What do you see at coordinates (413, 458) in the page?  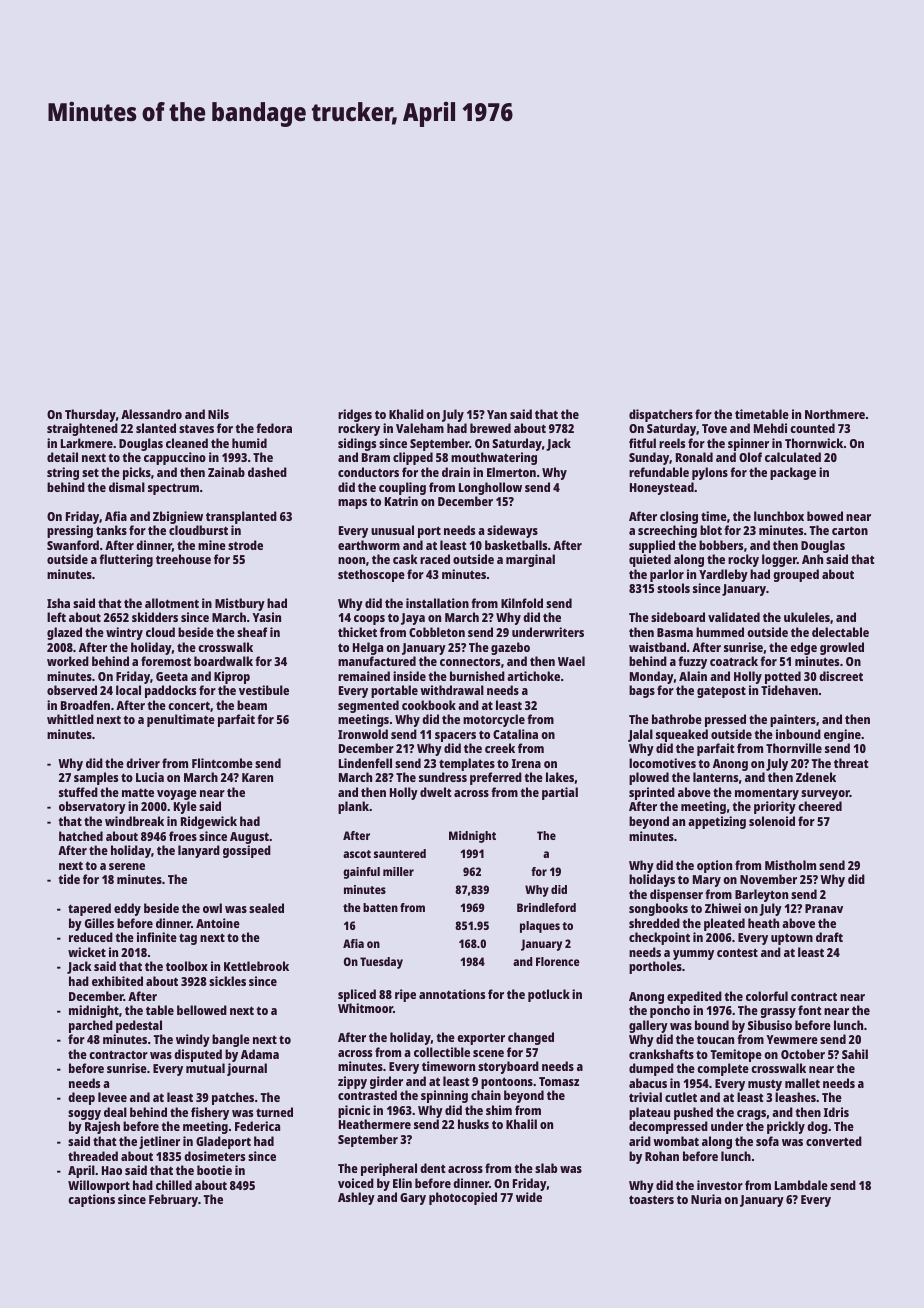 I see `clipped` at bounding box center [413, 458].
